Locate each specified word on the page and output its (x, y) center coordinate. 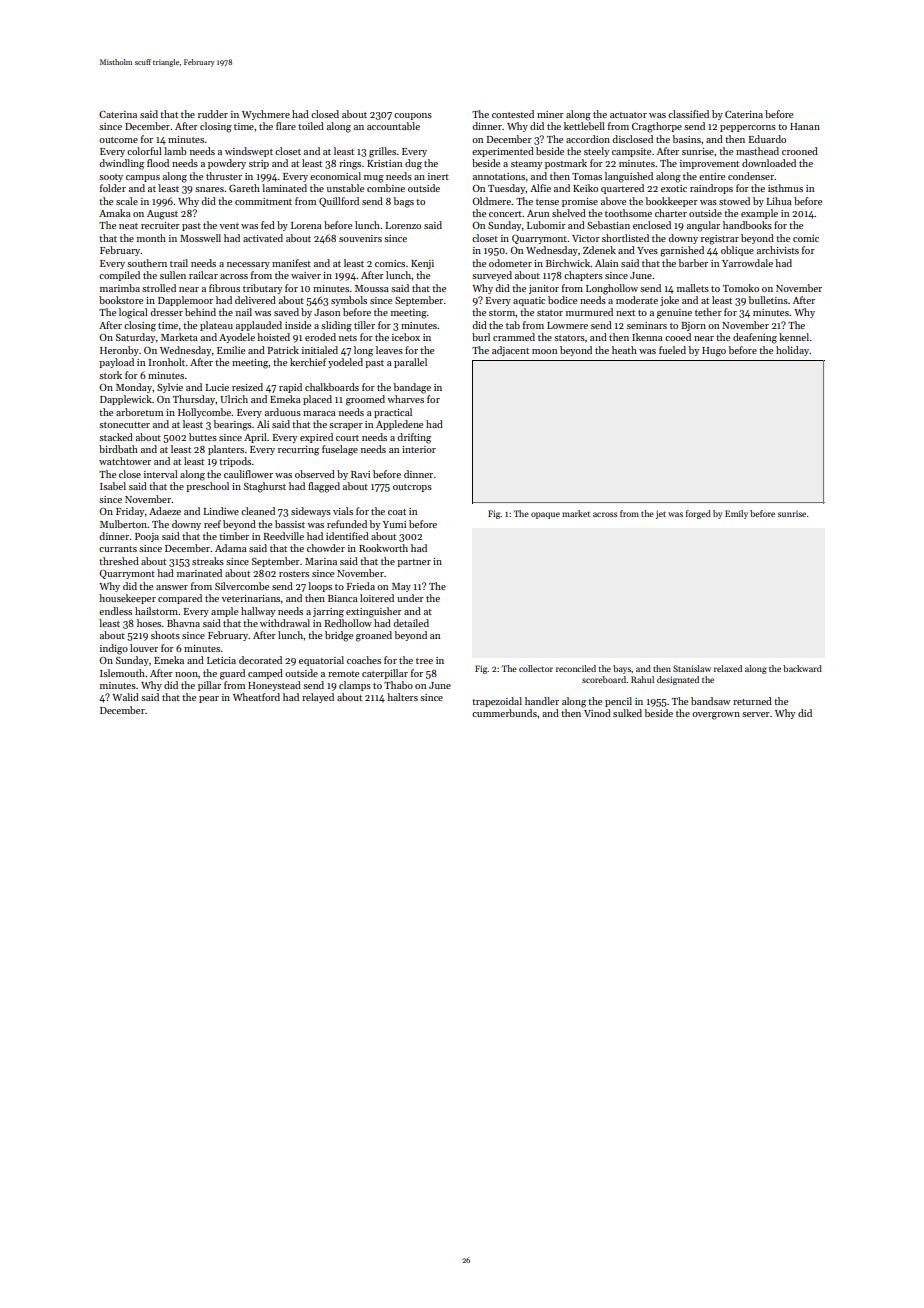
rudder (213, 114)
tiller (364, 325)
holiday (792, 351)
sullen (173, 275)
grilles (382, 152)
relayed (318, 698)
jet (661, 514)
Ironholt (167, 362)
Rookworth (383, 548)
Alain (606, 263)
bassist (290, 524)
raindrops (711, 189)
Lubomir (546, 225)
